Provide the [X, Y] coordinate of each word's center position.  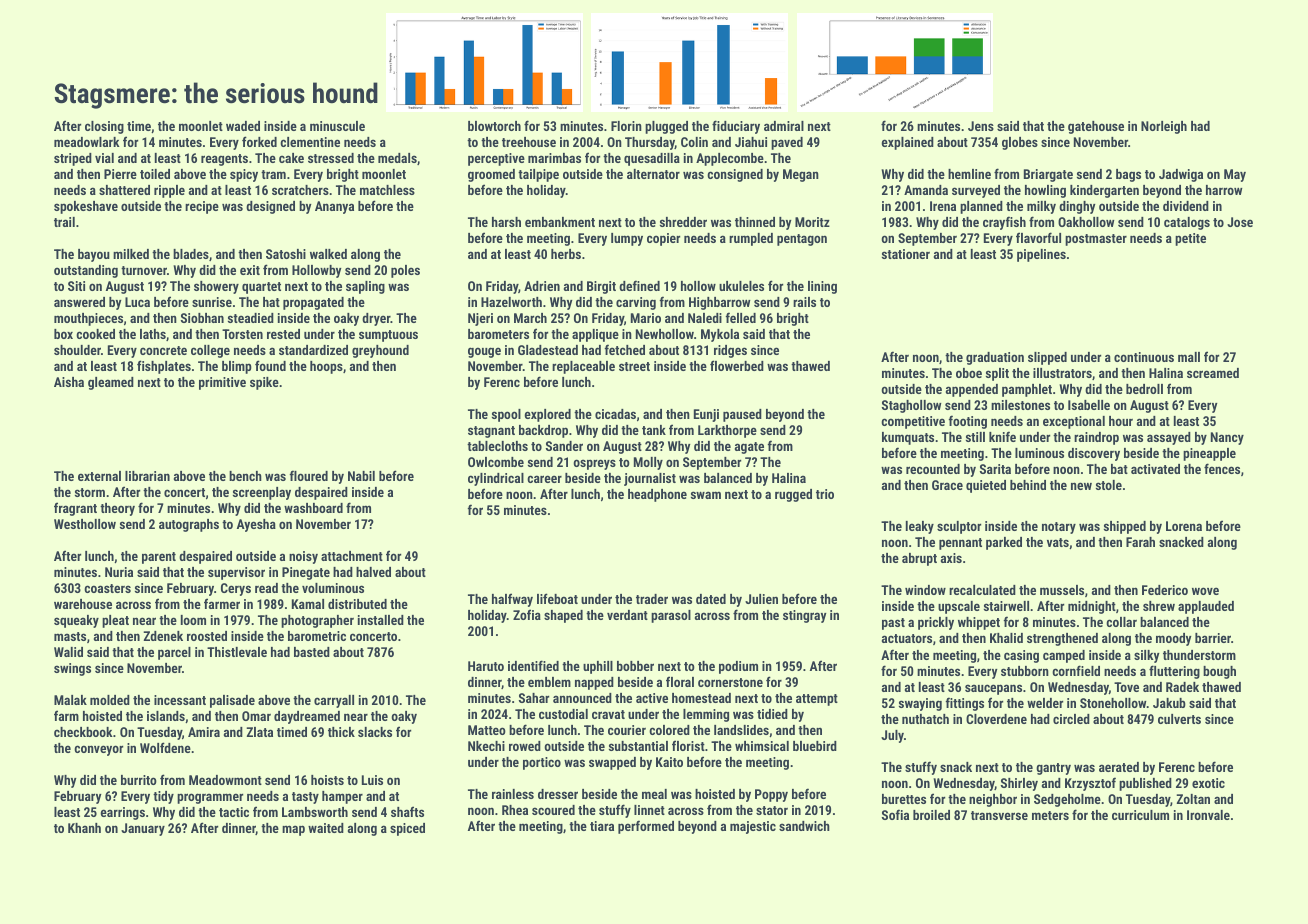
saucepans [993, 689]
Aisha [69, 382]
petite [1190, 239]
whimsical [762, 746]
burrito [139, 780]
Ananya [334, 207]
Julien [761, 599]
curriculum [1140, 815]
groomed [491, 175]
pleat [115, 621]
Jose [1240, 222]
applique [595, 335]
